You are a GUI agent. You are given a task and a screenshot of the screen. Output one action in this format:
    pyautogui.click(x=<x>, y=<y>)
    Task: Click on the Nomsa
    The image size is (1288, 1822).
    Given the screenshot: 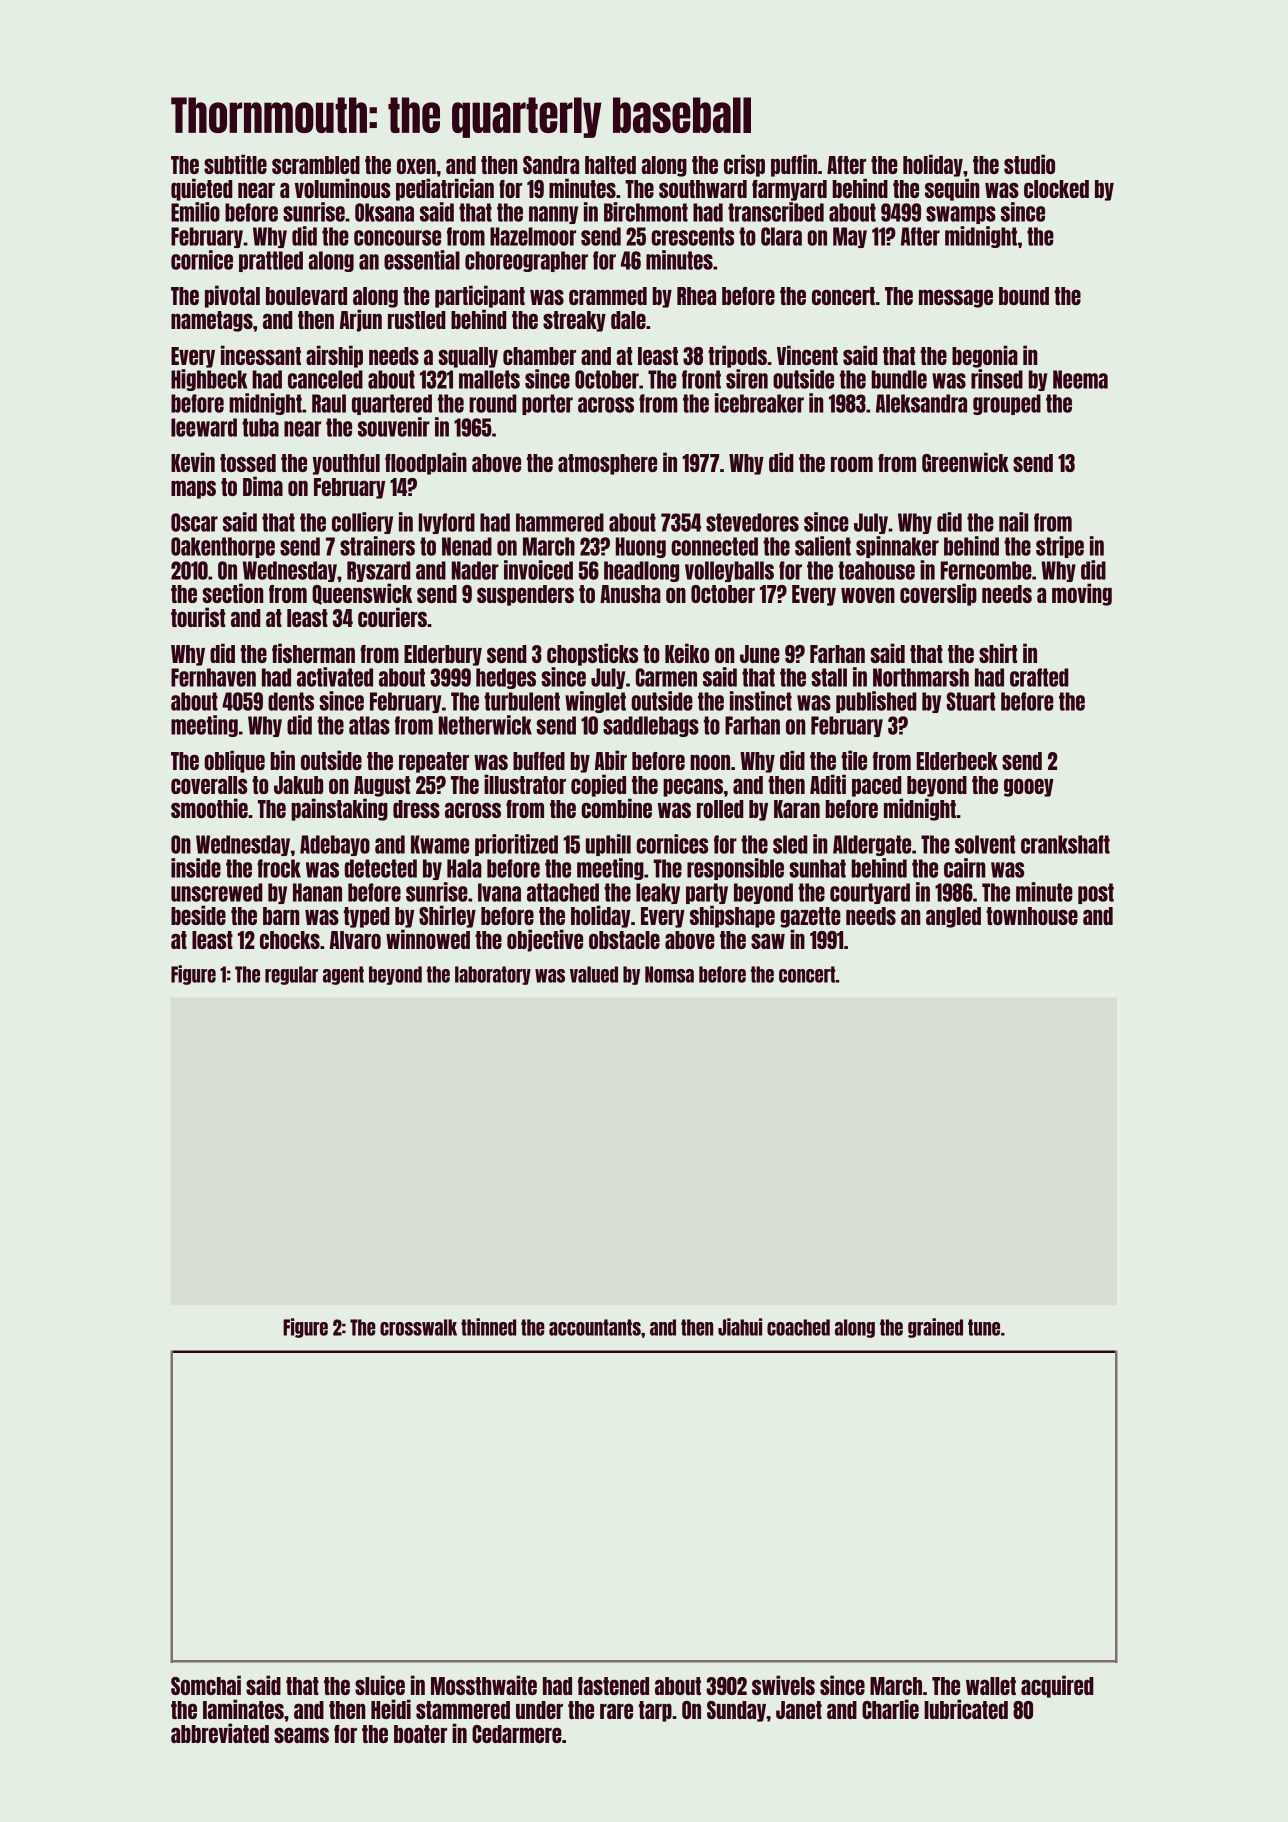 What is the action you would take?
    pyautogui.click(x=669, y=974)
